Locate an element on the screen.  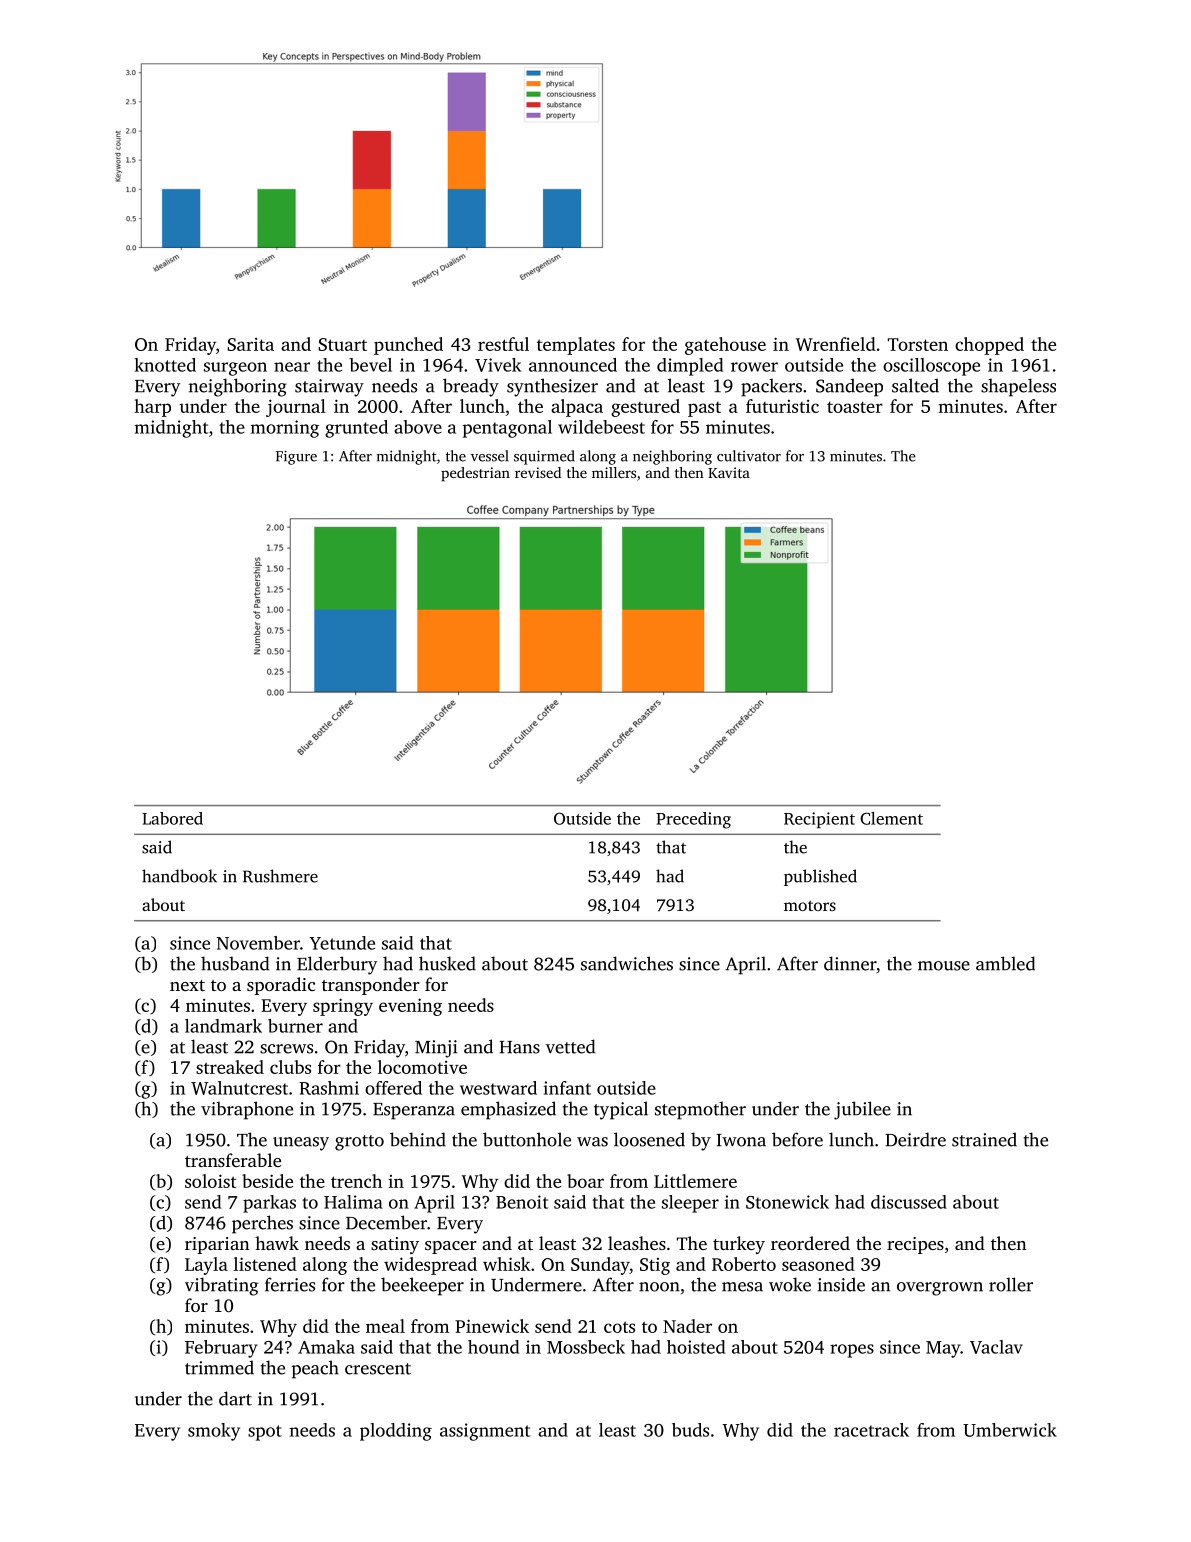
morning is located at coordinates (285, 429).
